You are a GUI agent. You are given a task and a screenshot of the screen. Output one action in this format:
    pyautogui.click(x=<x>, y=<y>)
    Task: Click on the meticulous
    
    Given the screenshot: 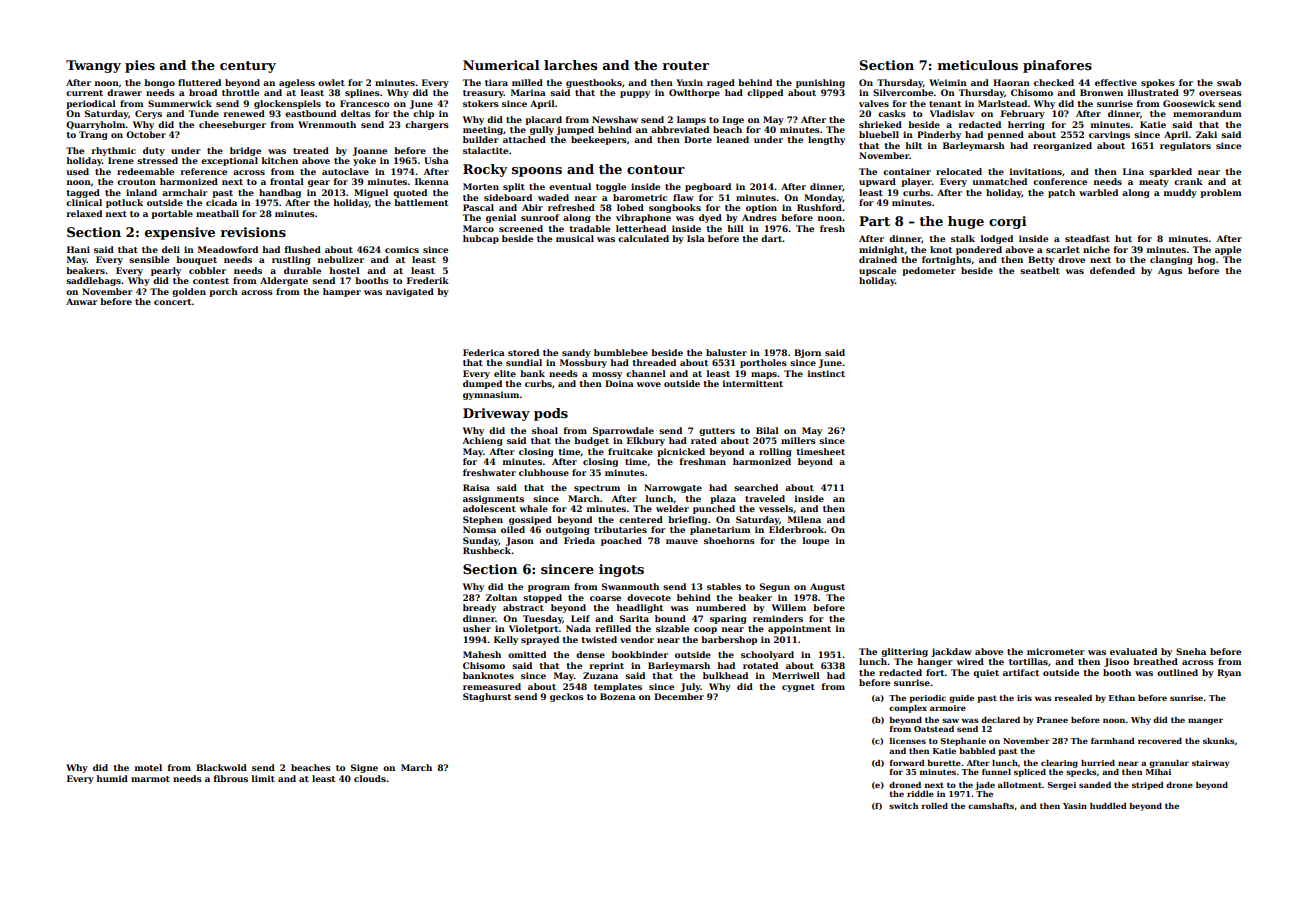 What is the action you would take?
    pyautogui.click(x=978, y=65)
